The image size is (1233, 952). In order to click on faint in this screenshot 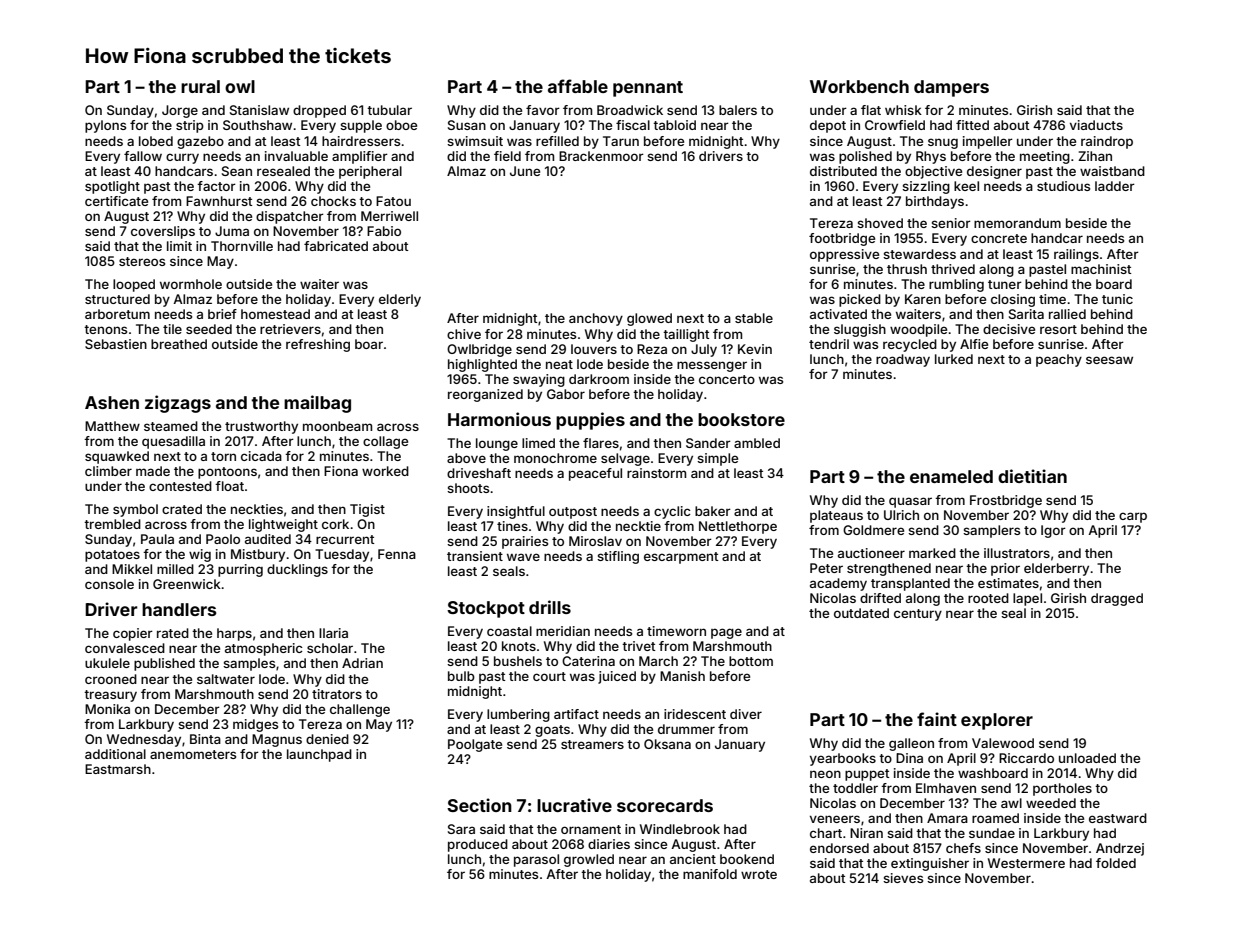, I will do `click(937, 719)`.
